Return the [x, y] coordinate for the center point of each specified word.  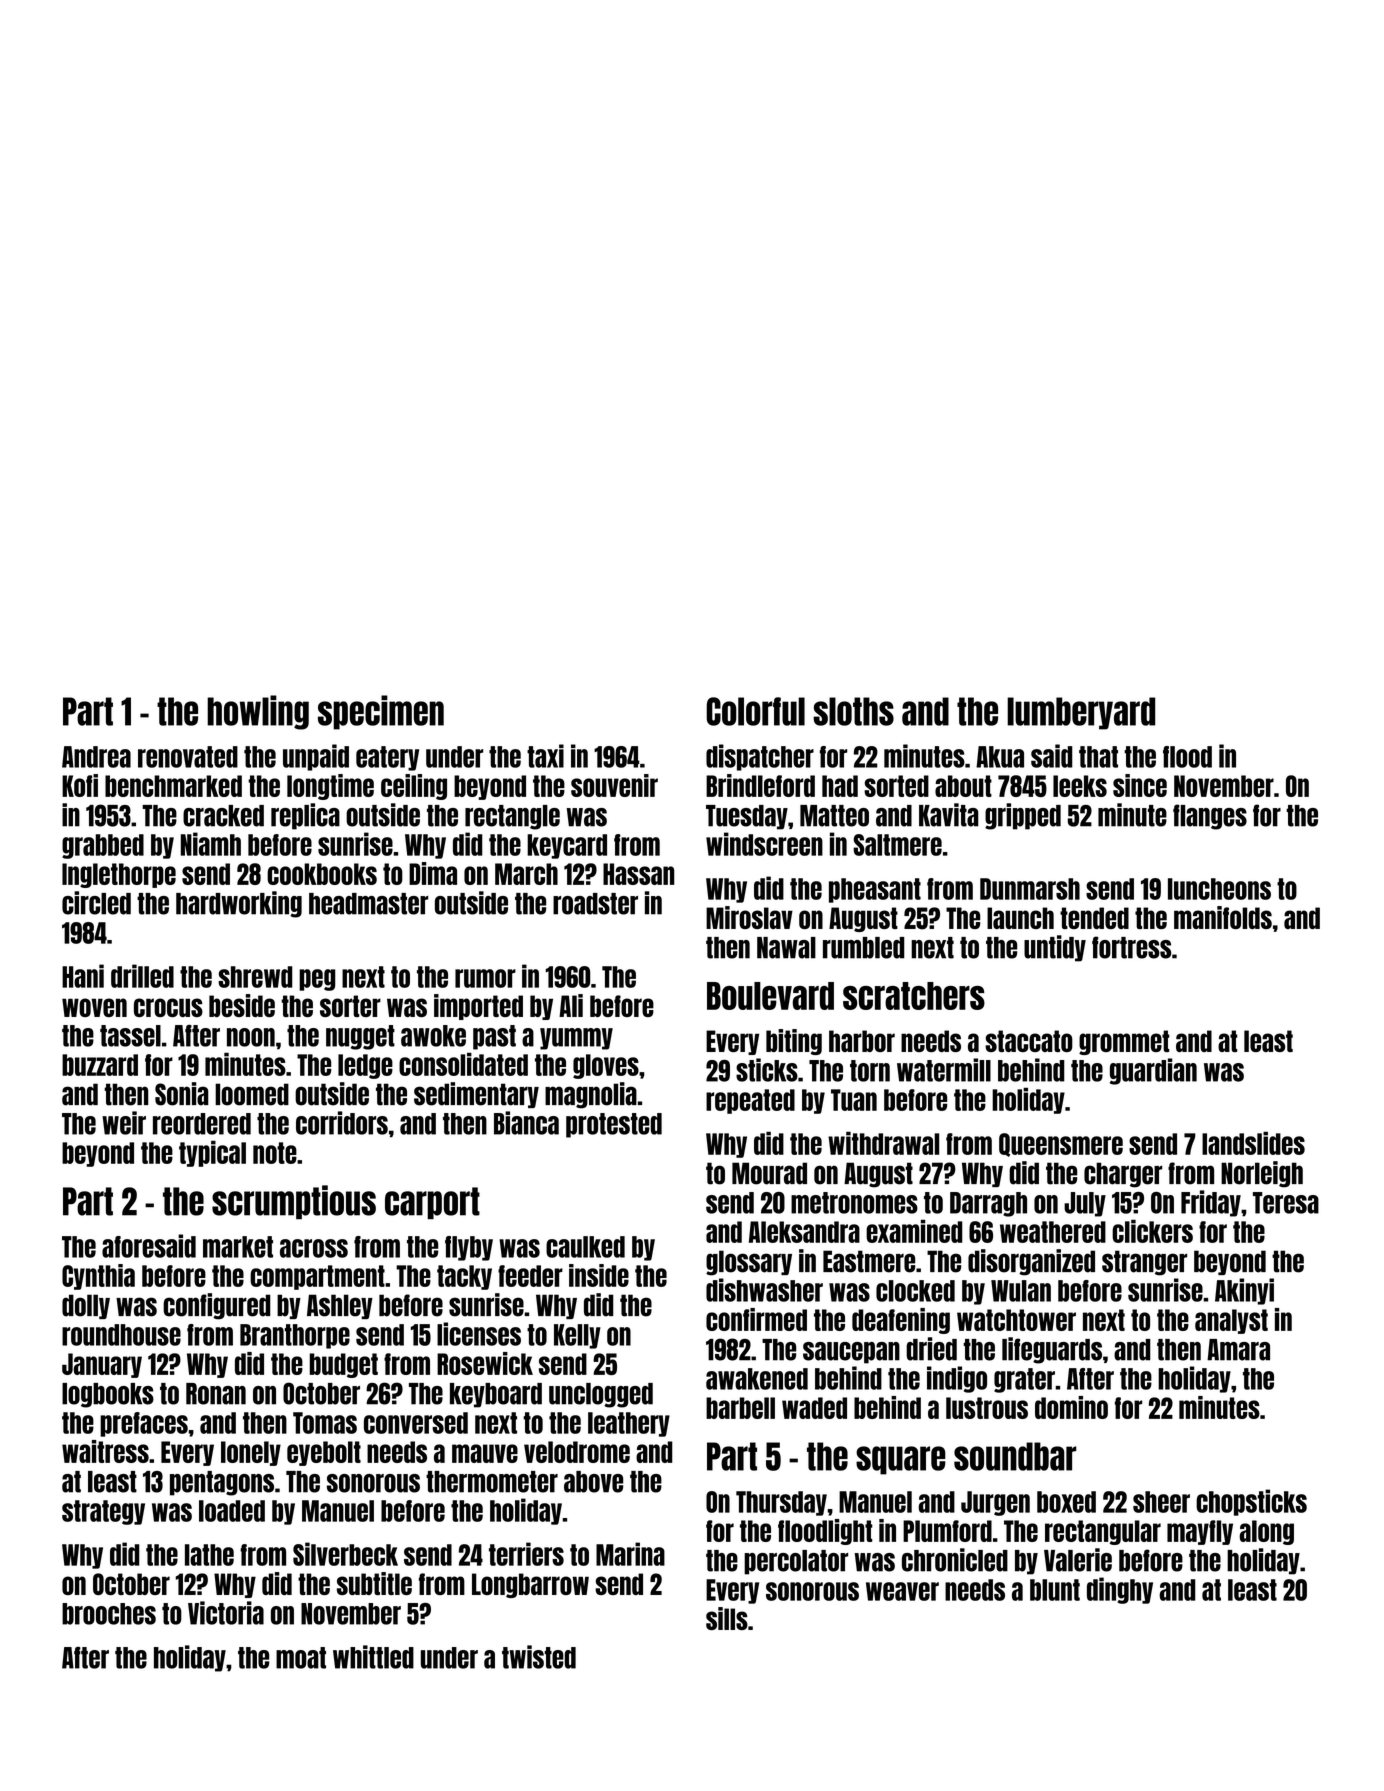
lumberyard [1081, 713]
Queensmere [1061, 1145]
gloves [606, 1066]
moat [301, 1658]
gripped [1023, 816]
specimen [381, 712]
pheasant [875, 890]
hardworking [239, 904]
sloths [853, 711]
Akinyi [1244, 1291]
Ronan [216, 1394]
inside [599, 1275]
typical [212, 1154]
